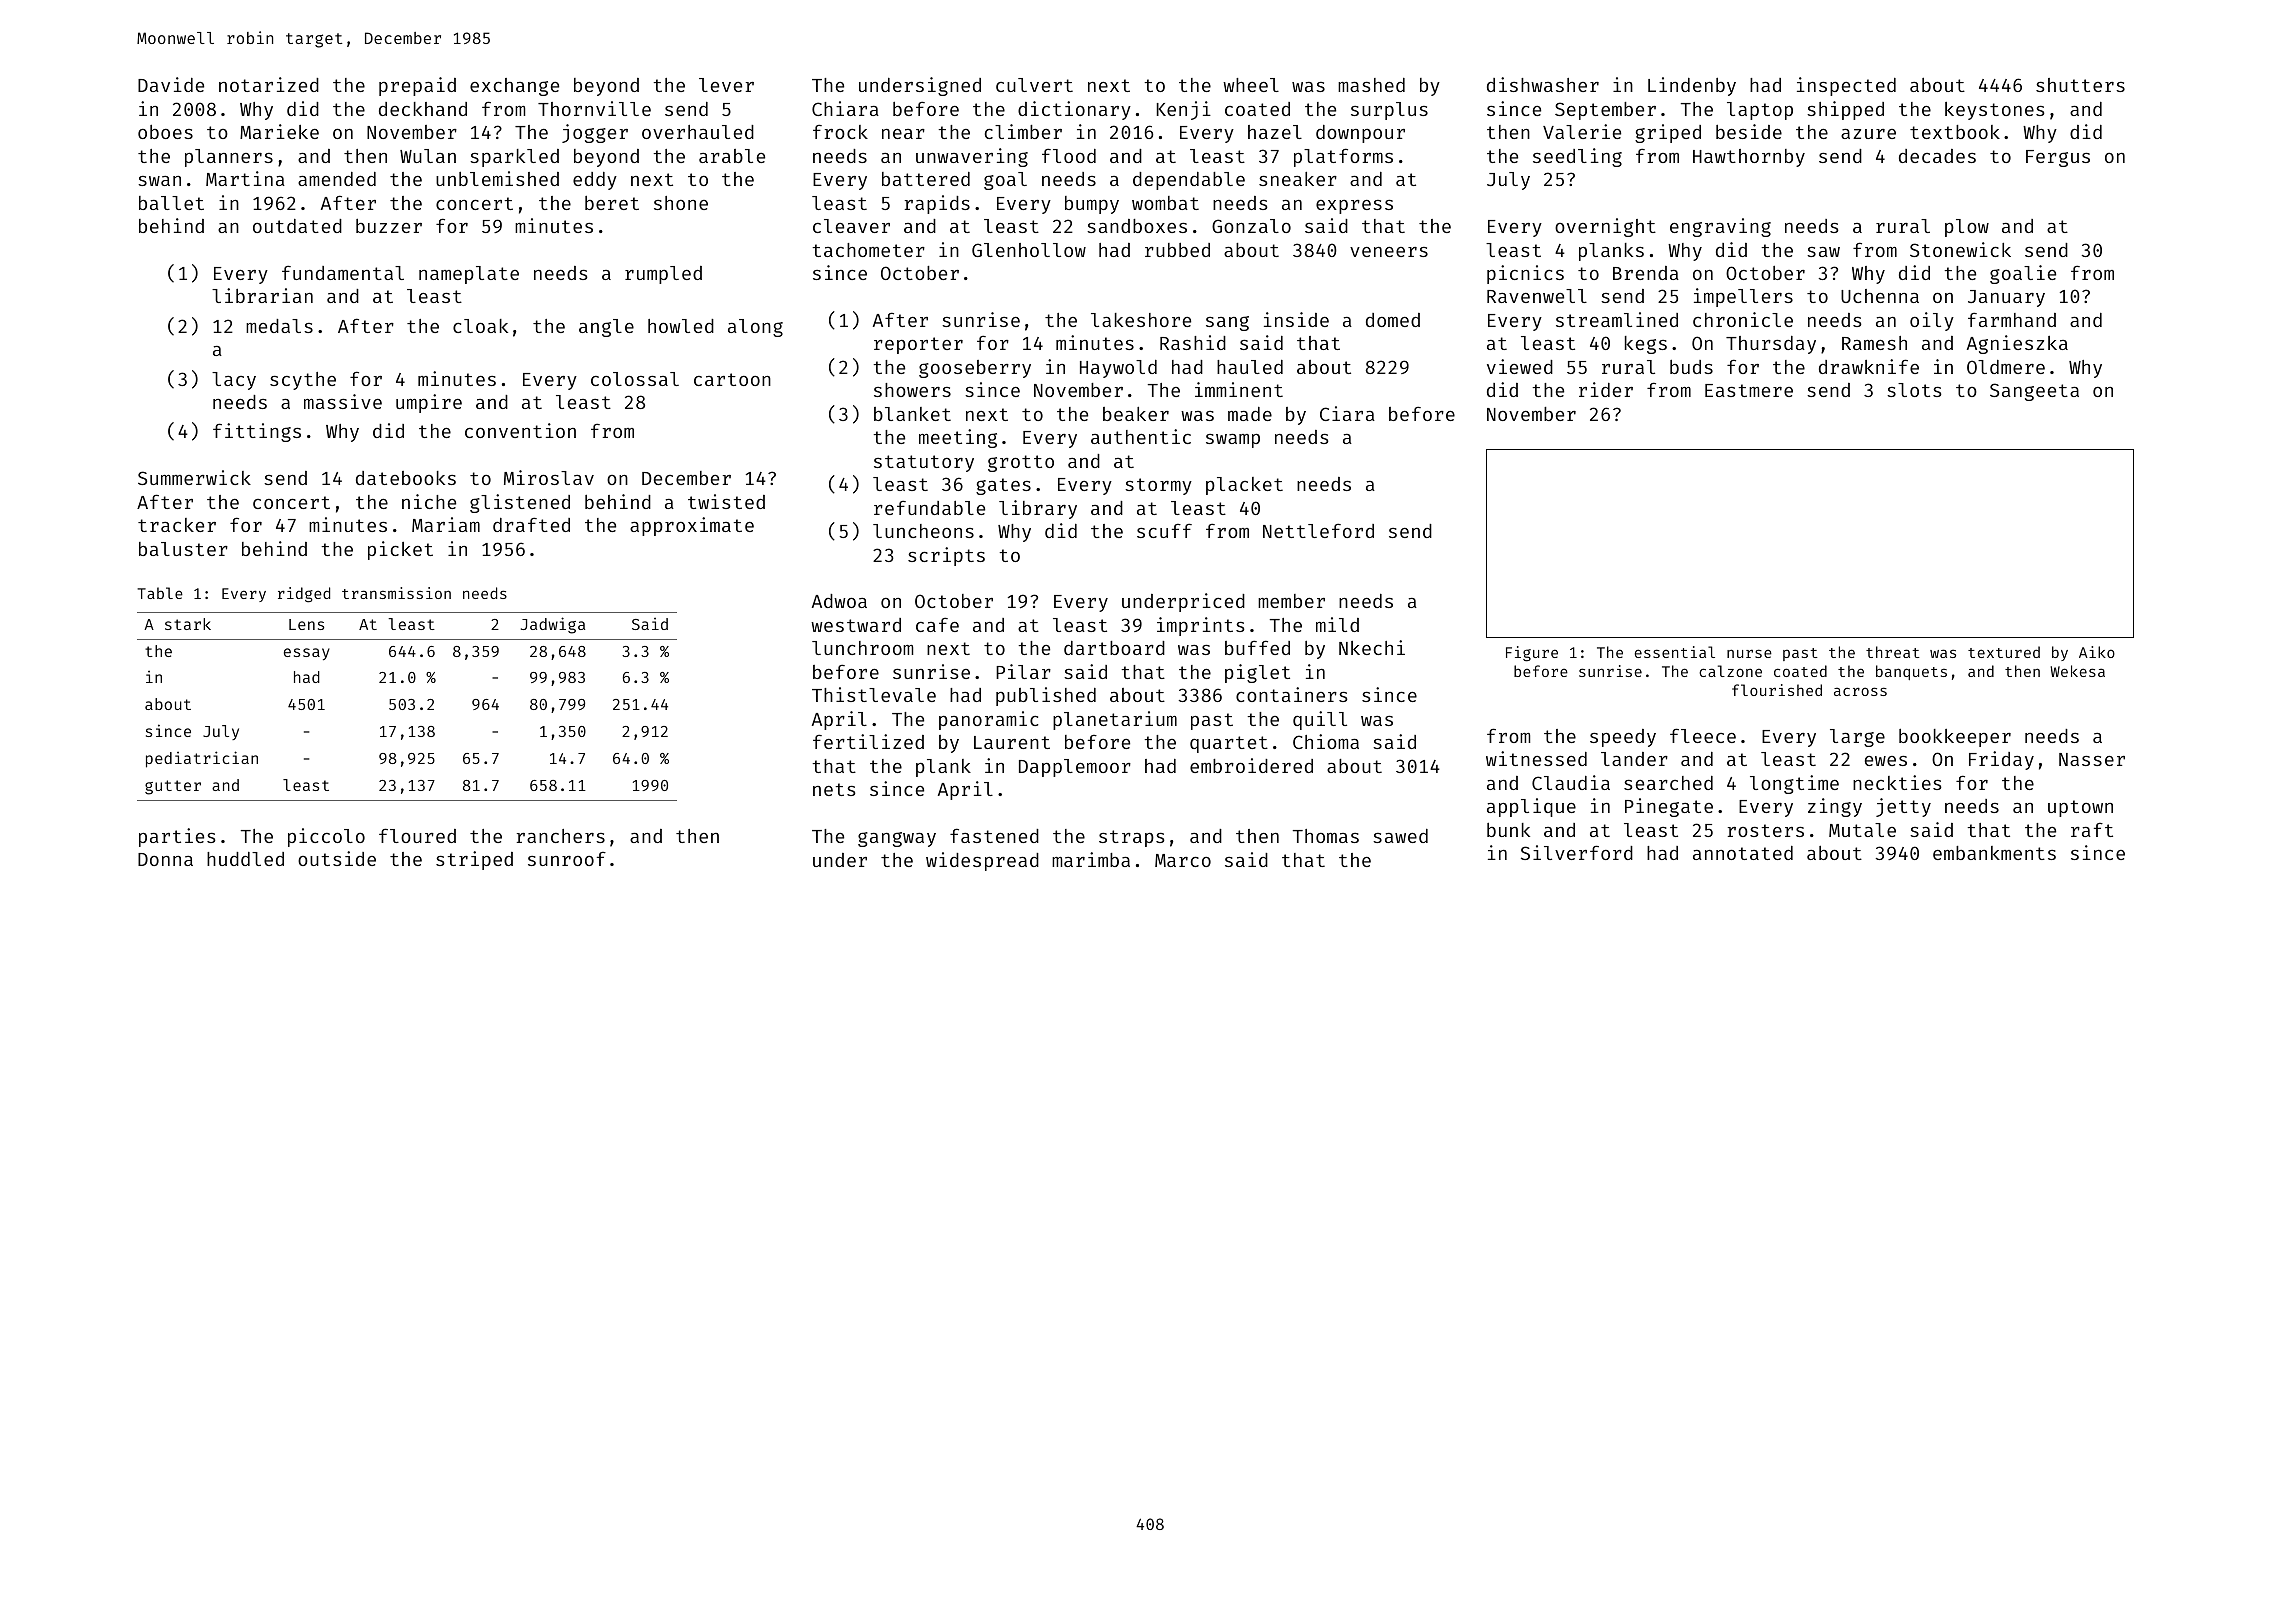  I want to click on essay, so click(307, 654).
